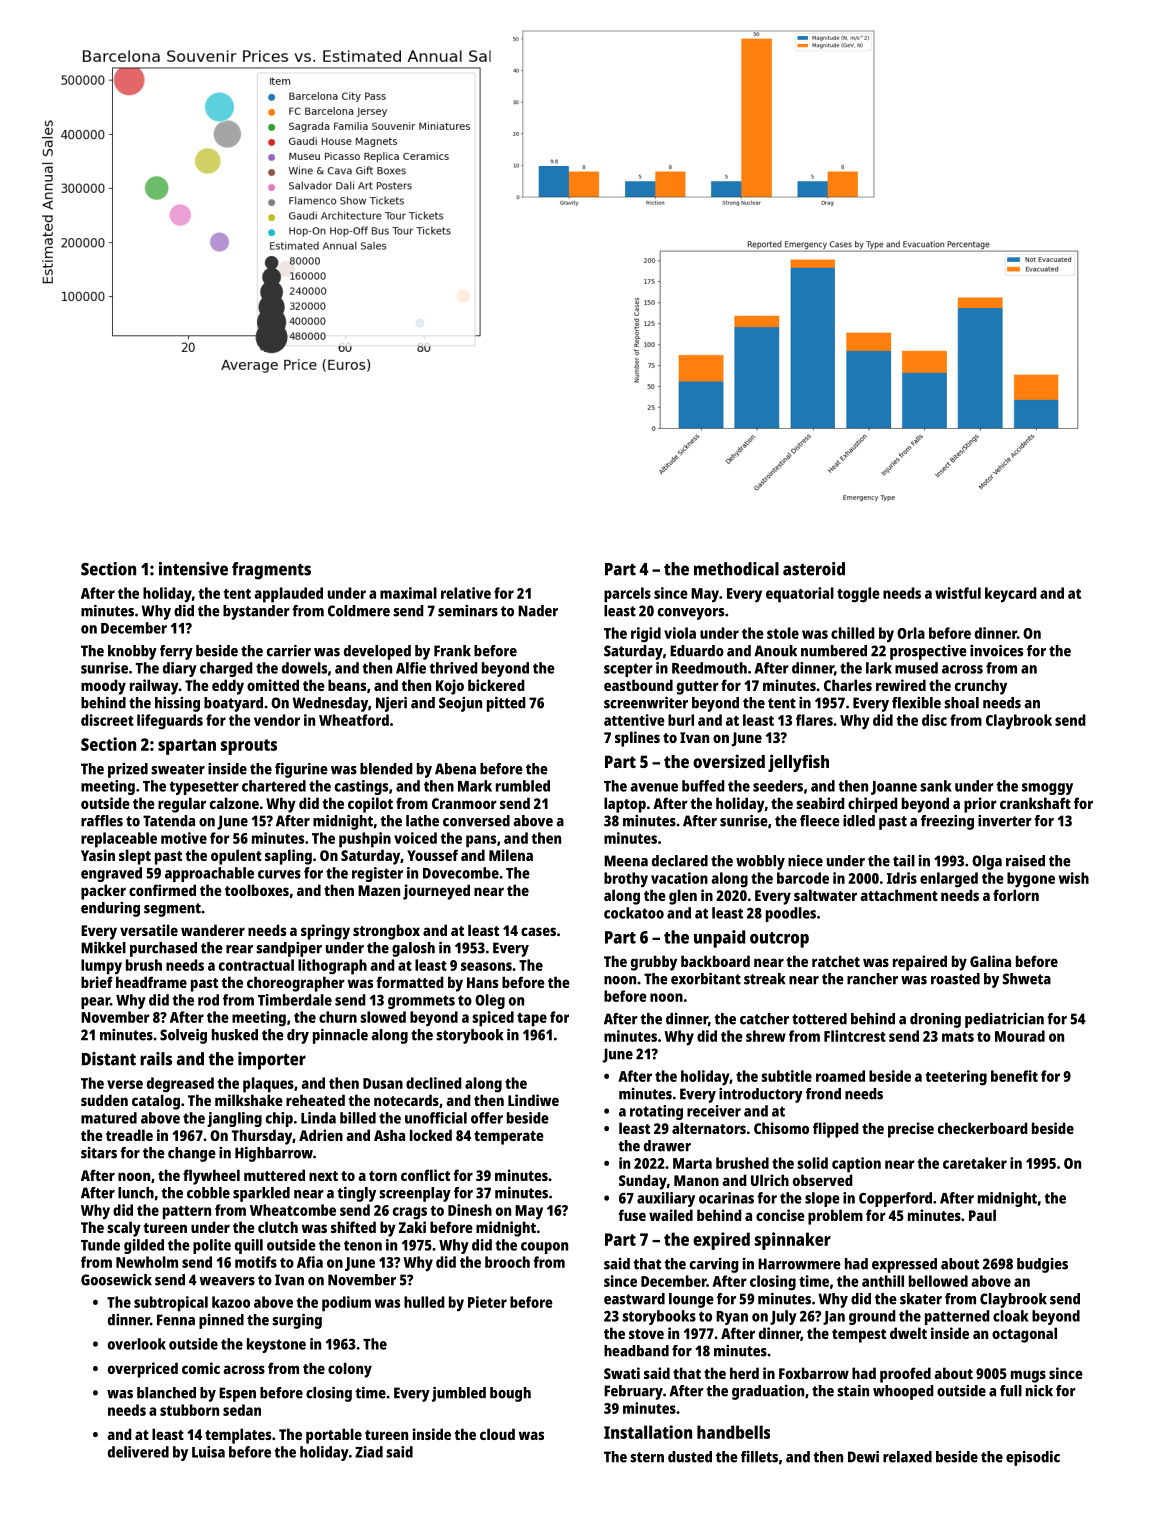 The width and height of the screenshot is (1174, 1519). Describe the element at coordinates (538, 611) in the screenshot. I see `Nader` at that location.
